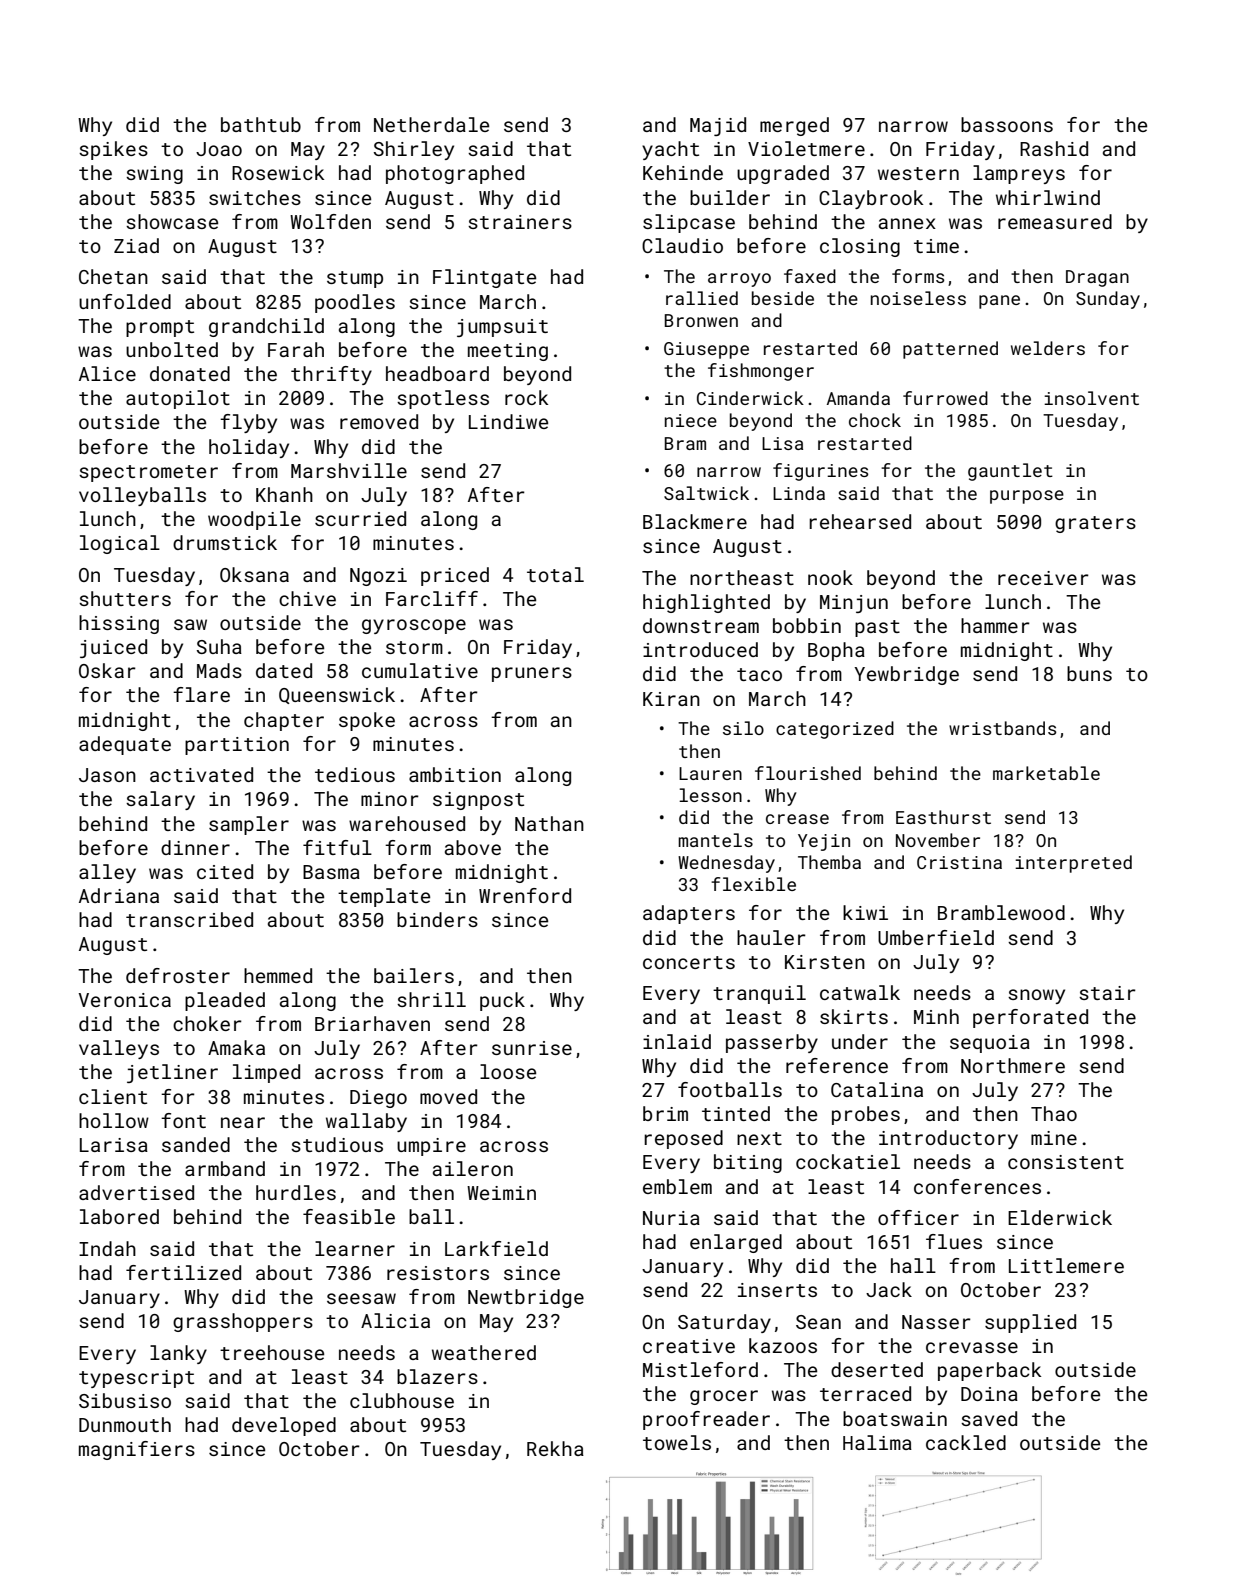 This screenshot has width=1233, height=1596. I want to click on photographed, so click(455, 174).
